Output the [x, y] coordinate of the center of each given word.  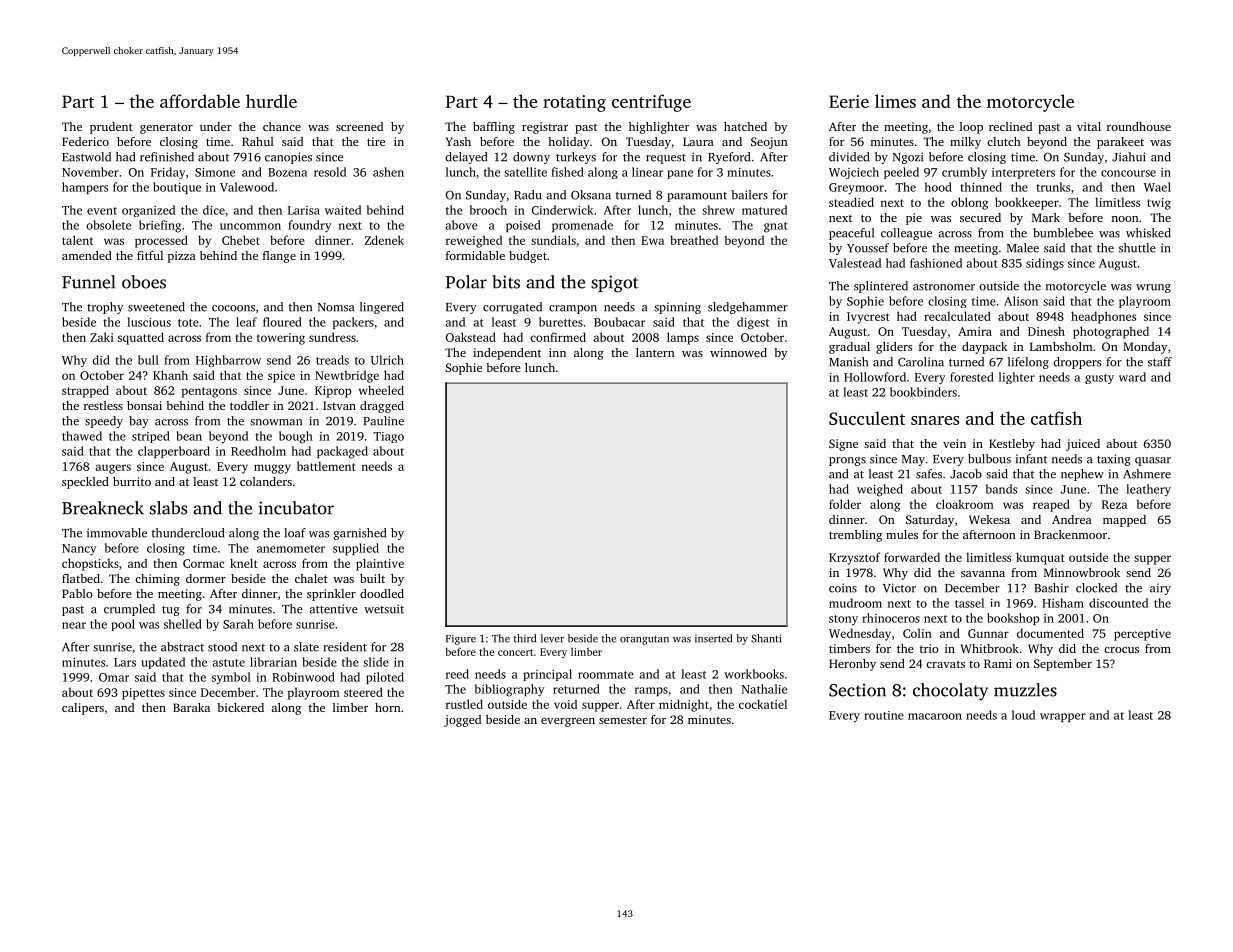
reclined [1010, 126]
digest [753, 323]
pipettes [143, 694]
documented [1050, 633]
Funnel [89, 282]
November [90, 172]
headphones [1103, 317]
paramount [697, 197]
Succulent [867, 418]
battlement [326, 466]
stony [843, 620]
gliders [894, 348]
